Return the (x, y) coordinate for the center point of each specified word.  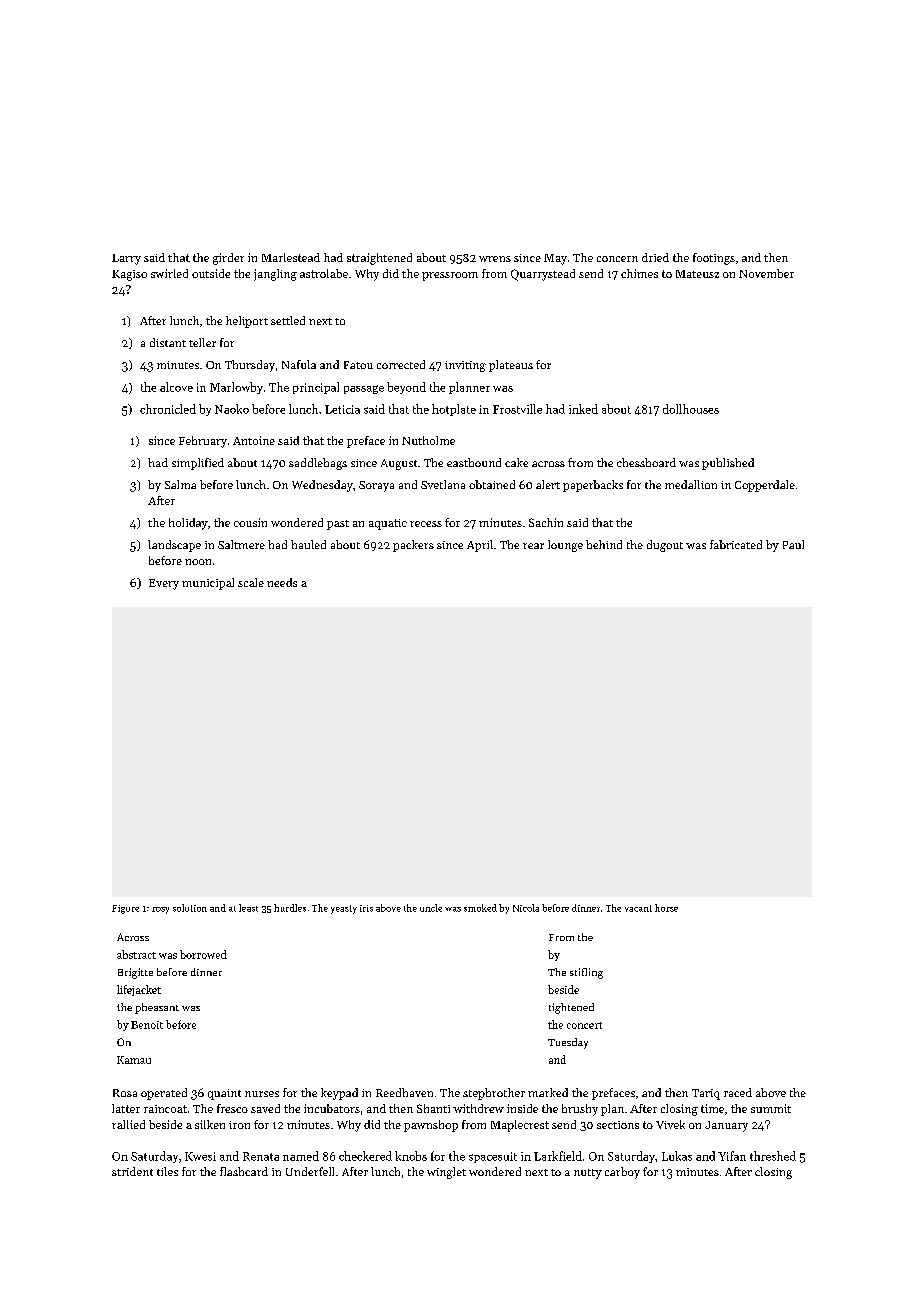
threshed (773, 1156)
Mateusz (697, 274)
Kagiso (129, 275)
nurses (262, 1094)
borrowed (203, 954)
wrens (495, 259)
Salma (180, 484)
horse (666, 908)
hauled (308, 544)
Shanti (433, 1108)
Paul (793, 544)
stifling (586, 973)
